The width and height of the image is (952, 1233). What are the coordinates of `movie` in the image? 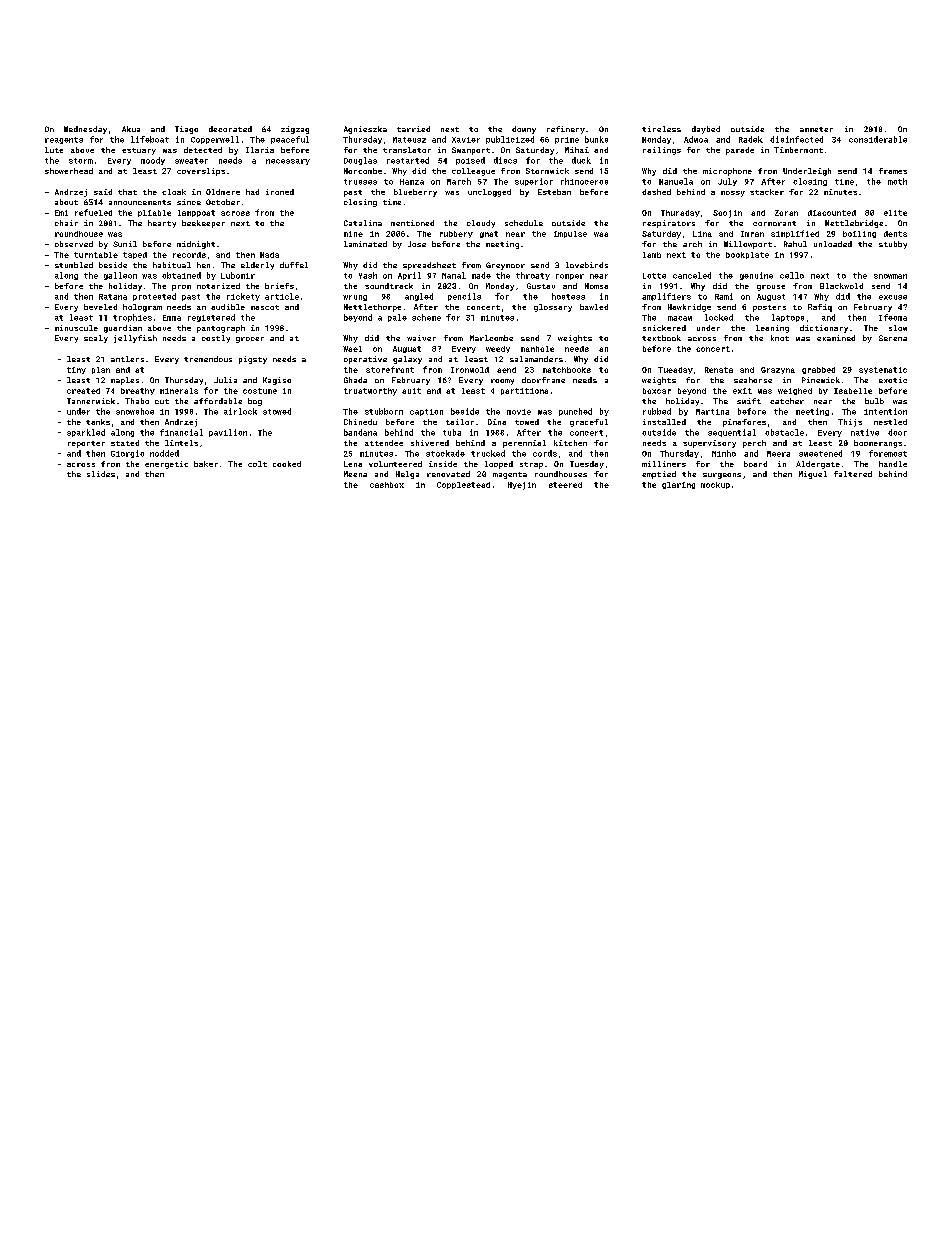 It's located at (519, 412).
